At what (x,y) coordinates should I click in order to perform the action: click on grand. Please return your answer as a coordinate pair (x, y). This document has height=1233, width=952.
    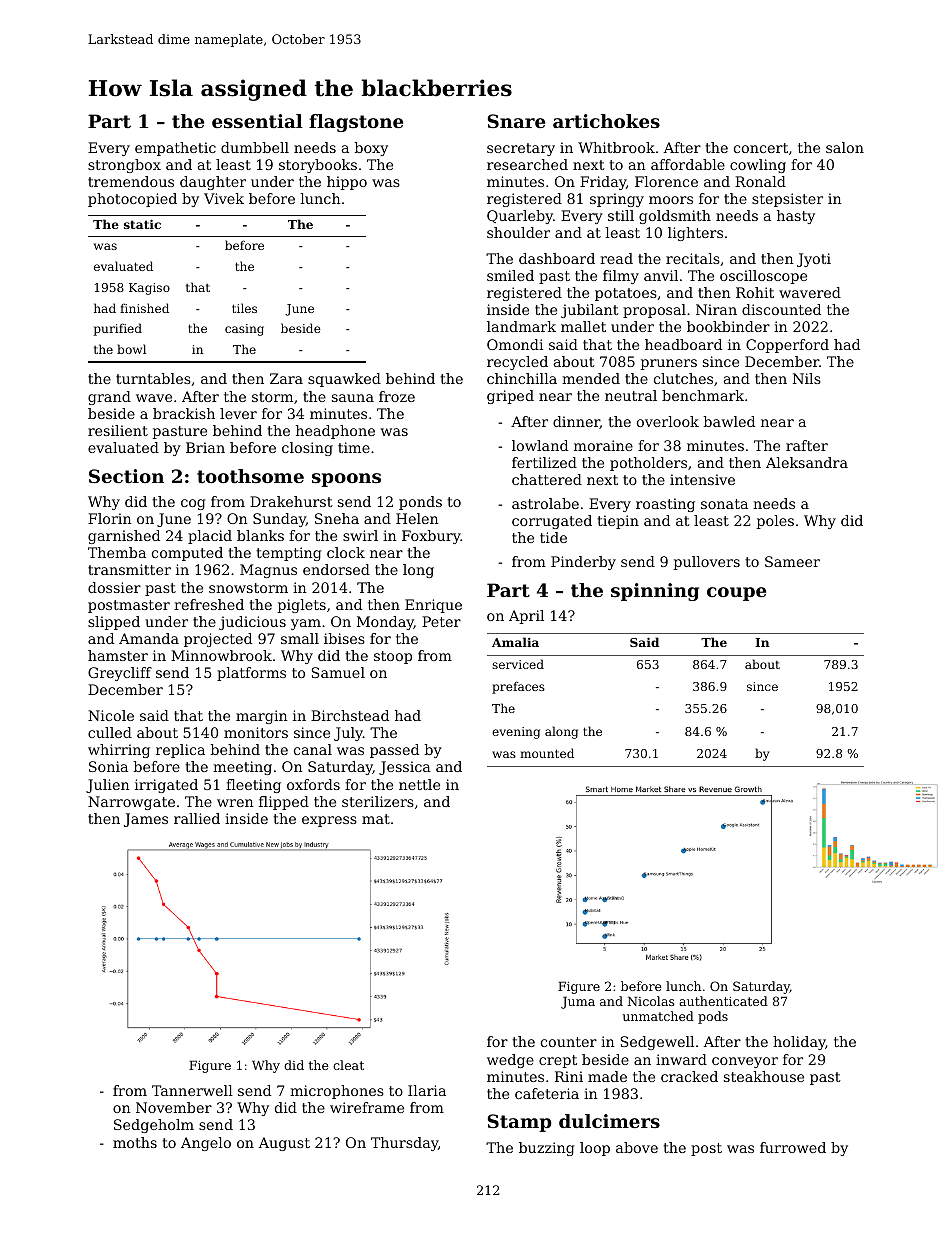
    Looking at the image, I should click on (109, 398).
